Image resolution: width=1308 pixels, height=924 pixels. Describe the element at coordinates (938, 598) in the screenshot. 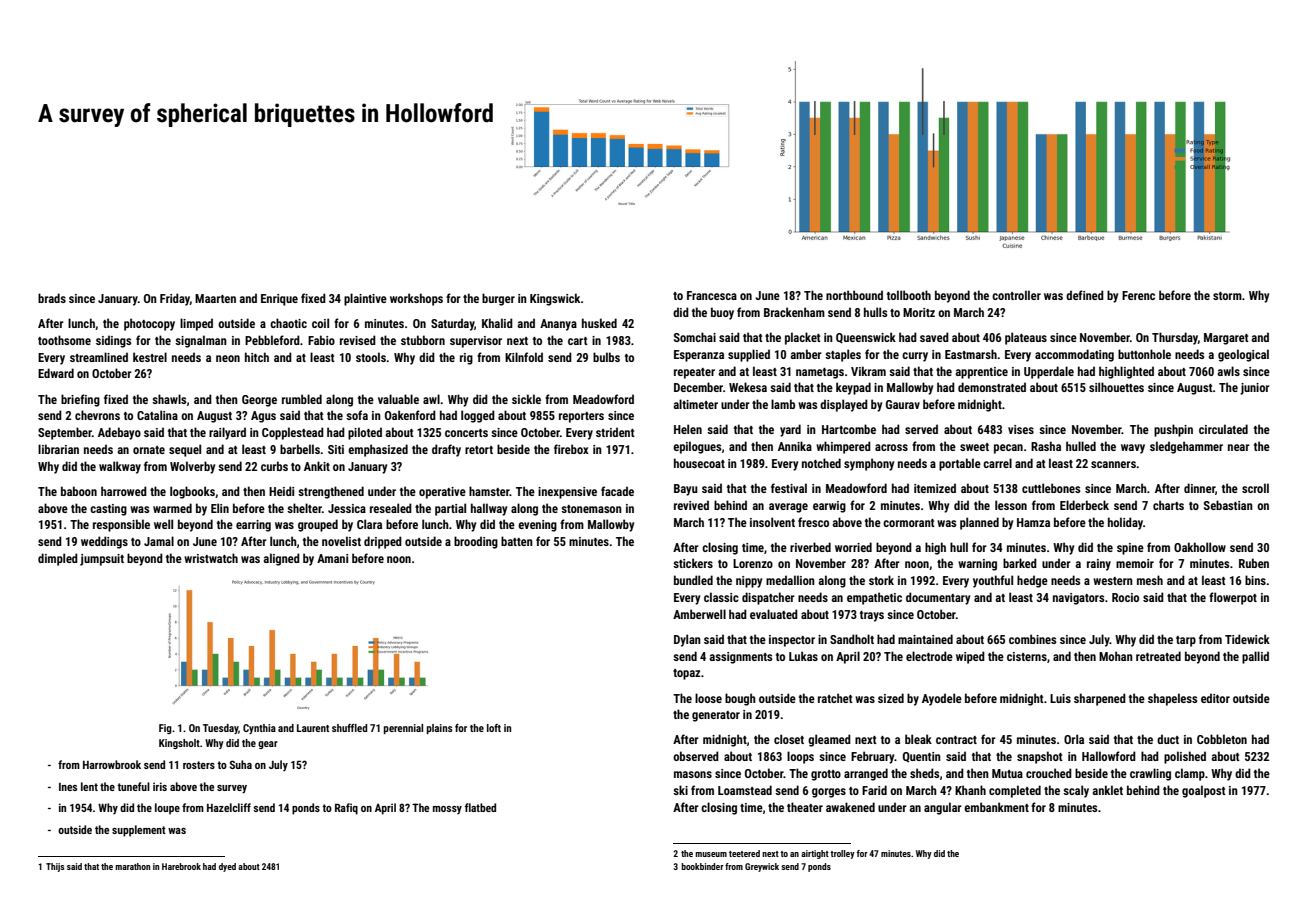

I see `documentary` at that location.
